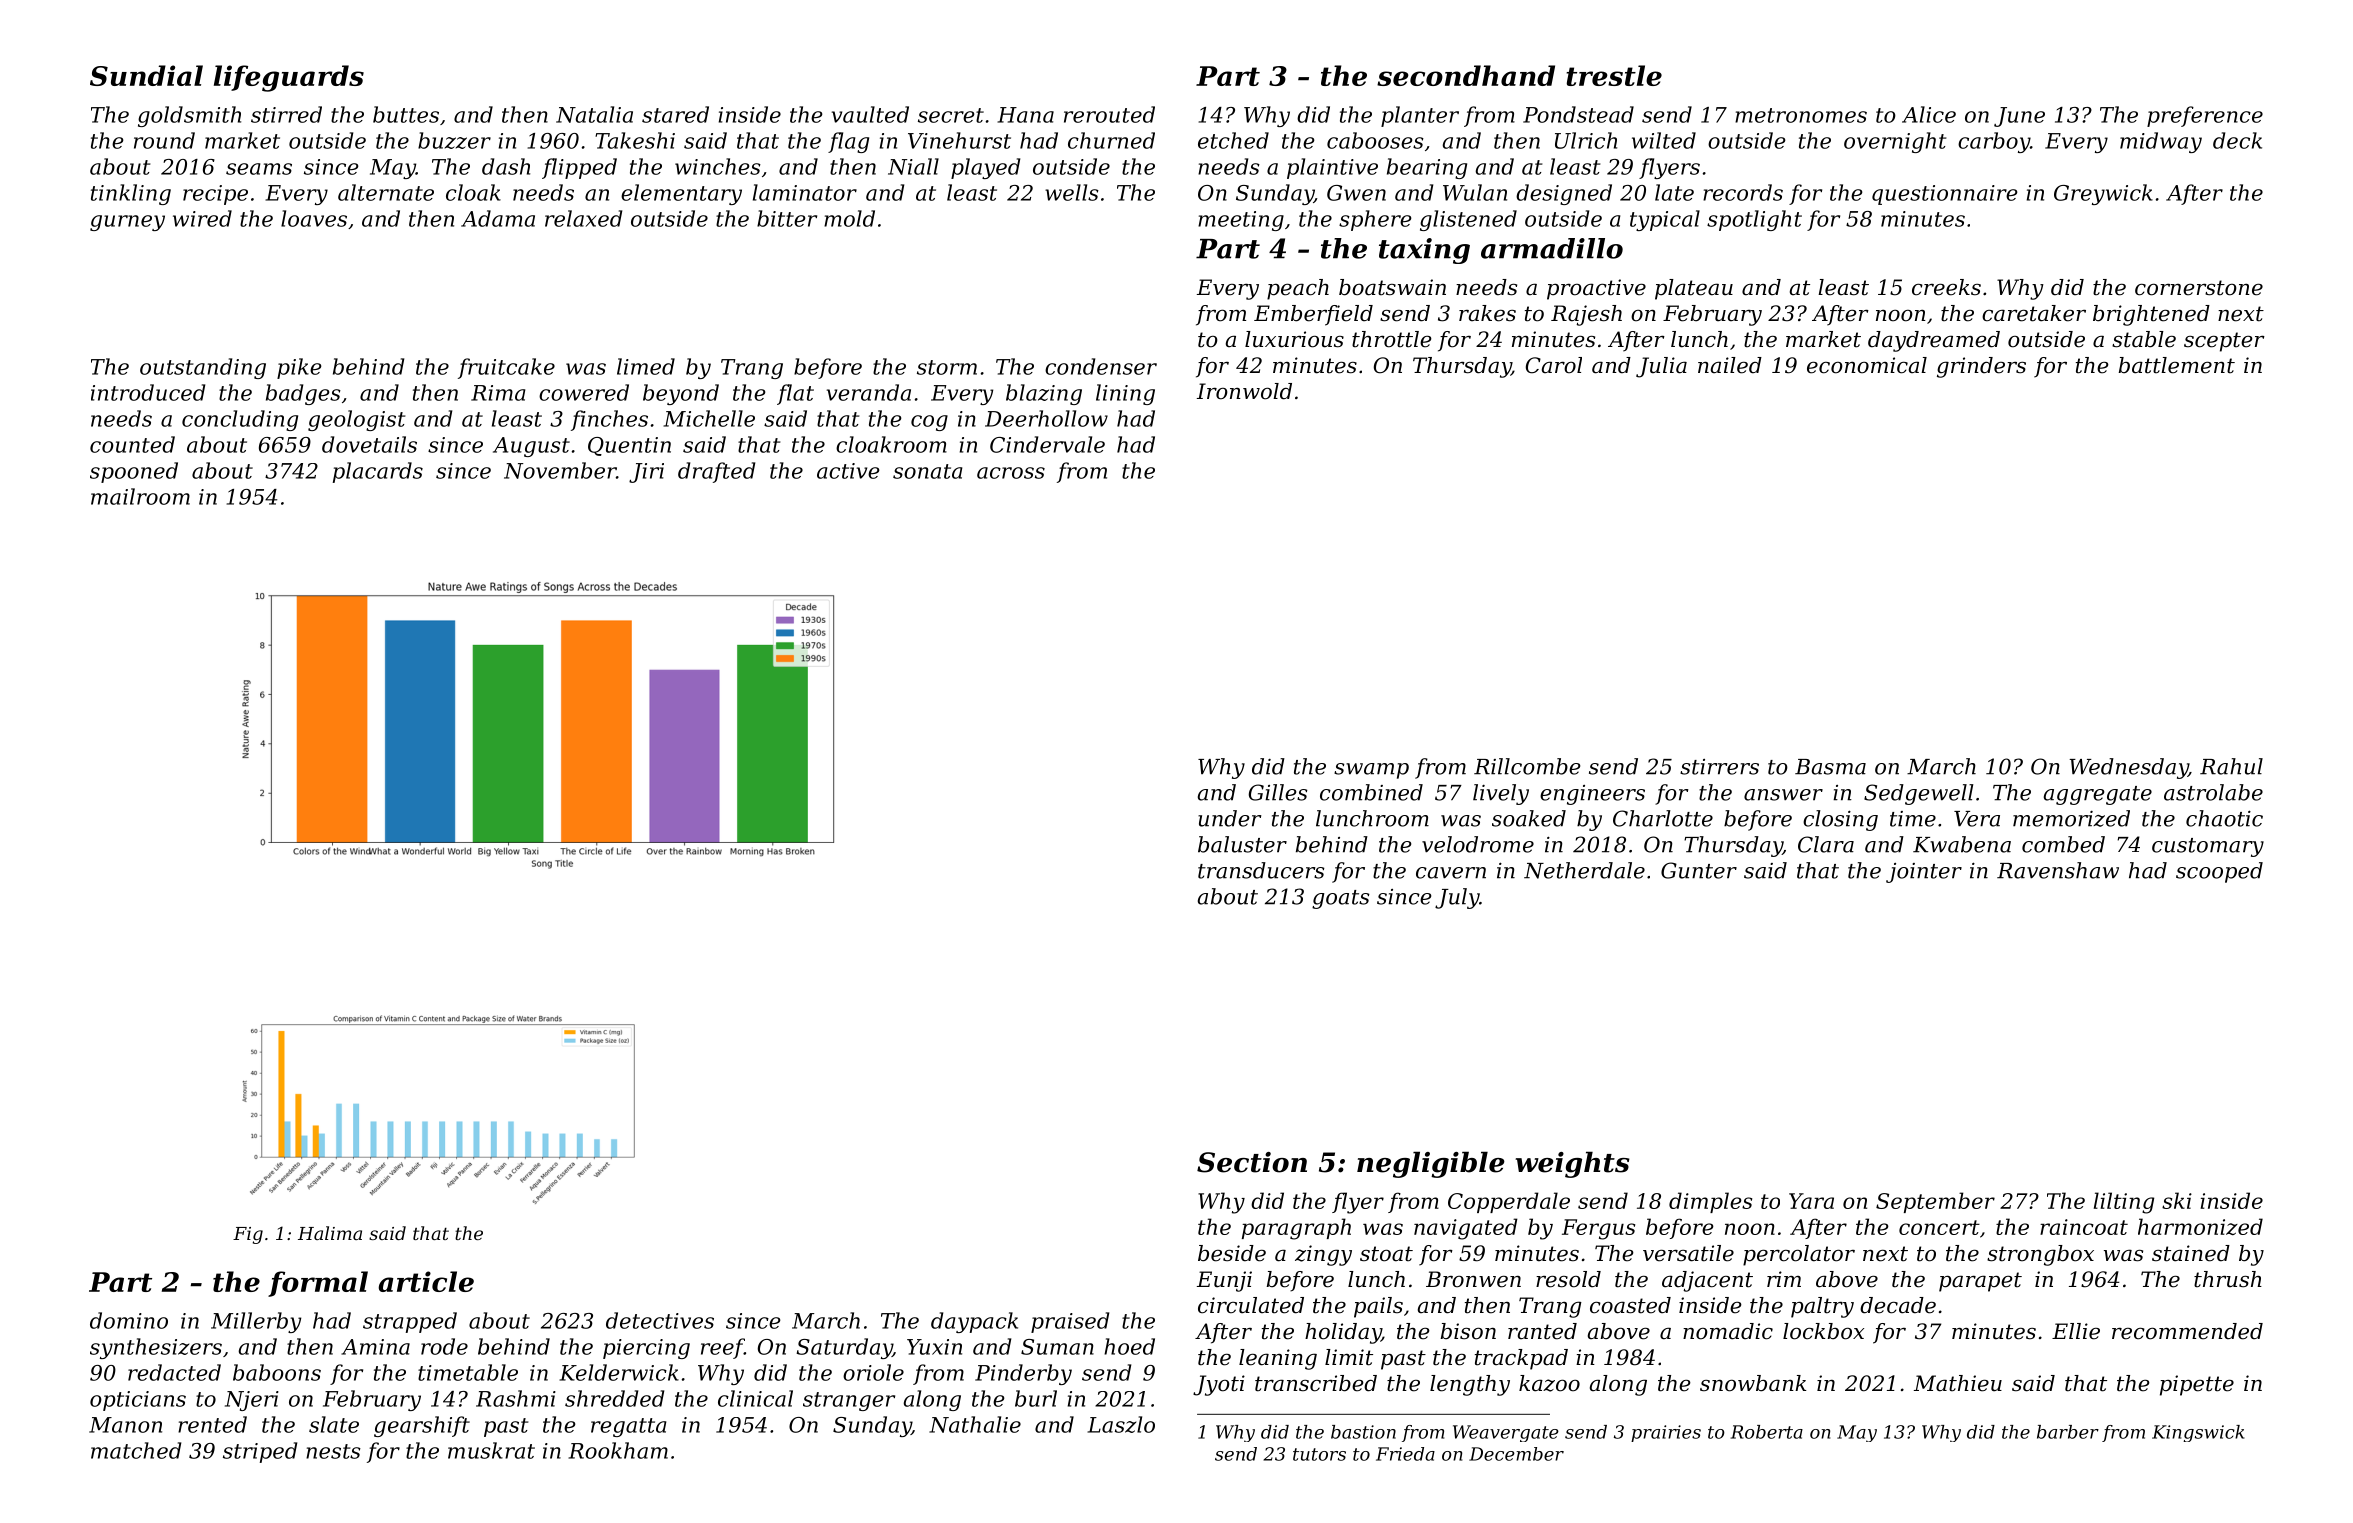 The width and height of the document is (2353, 1523). Describe the element at coordinates (164, 140) in the document. I see `round` at that location.
